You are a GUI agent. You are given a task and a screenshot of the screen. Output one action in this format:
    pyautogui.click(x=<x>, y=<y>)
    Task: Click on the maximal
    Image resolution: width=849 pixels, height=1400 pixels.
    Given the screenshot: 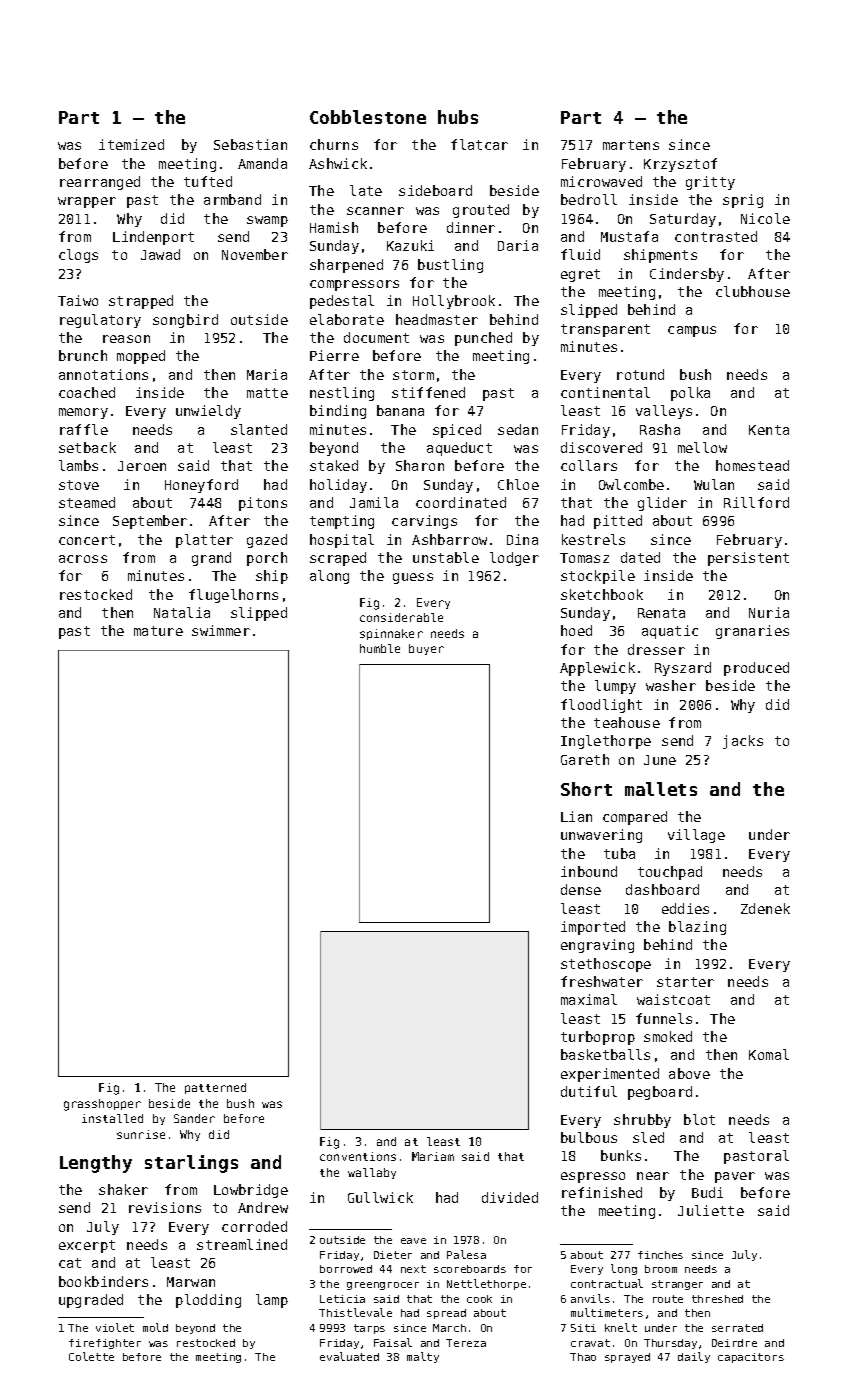 What is the action you would take?
    pyautogui.click(x=589, y=999)
